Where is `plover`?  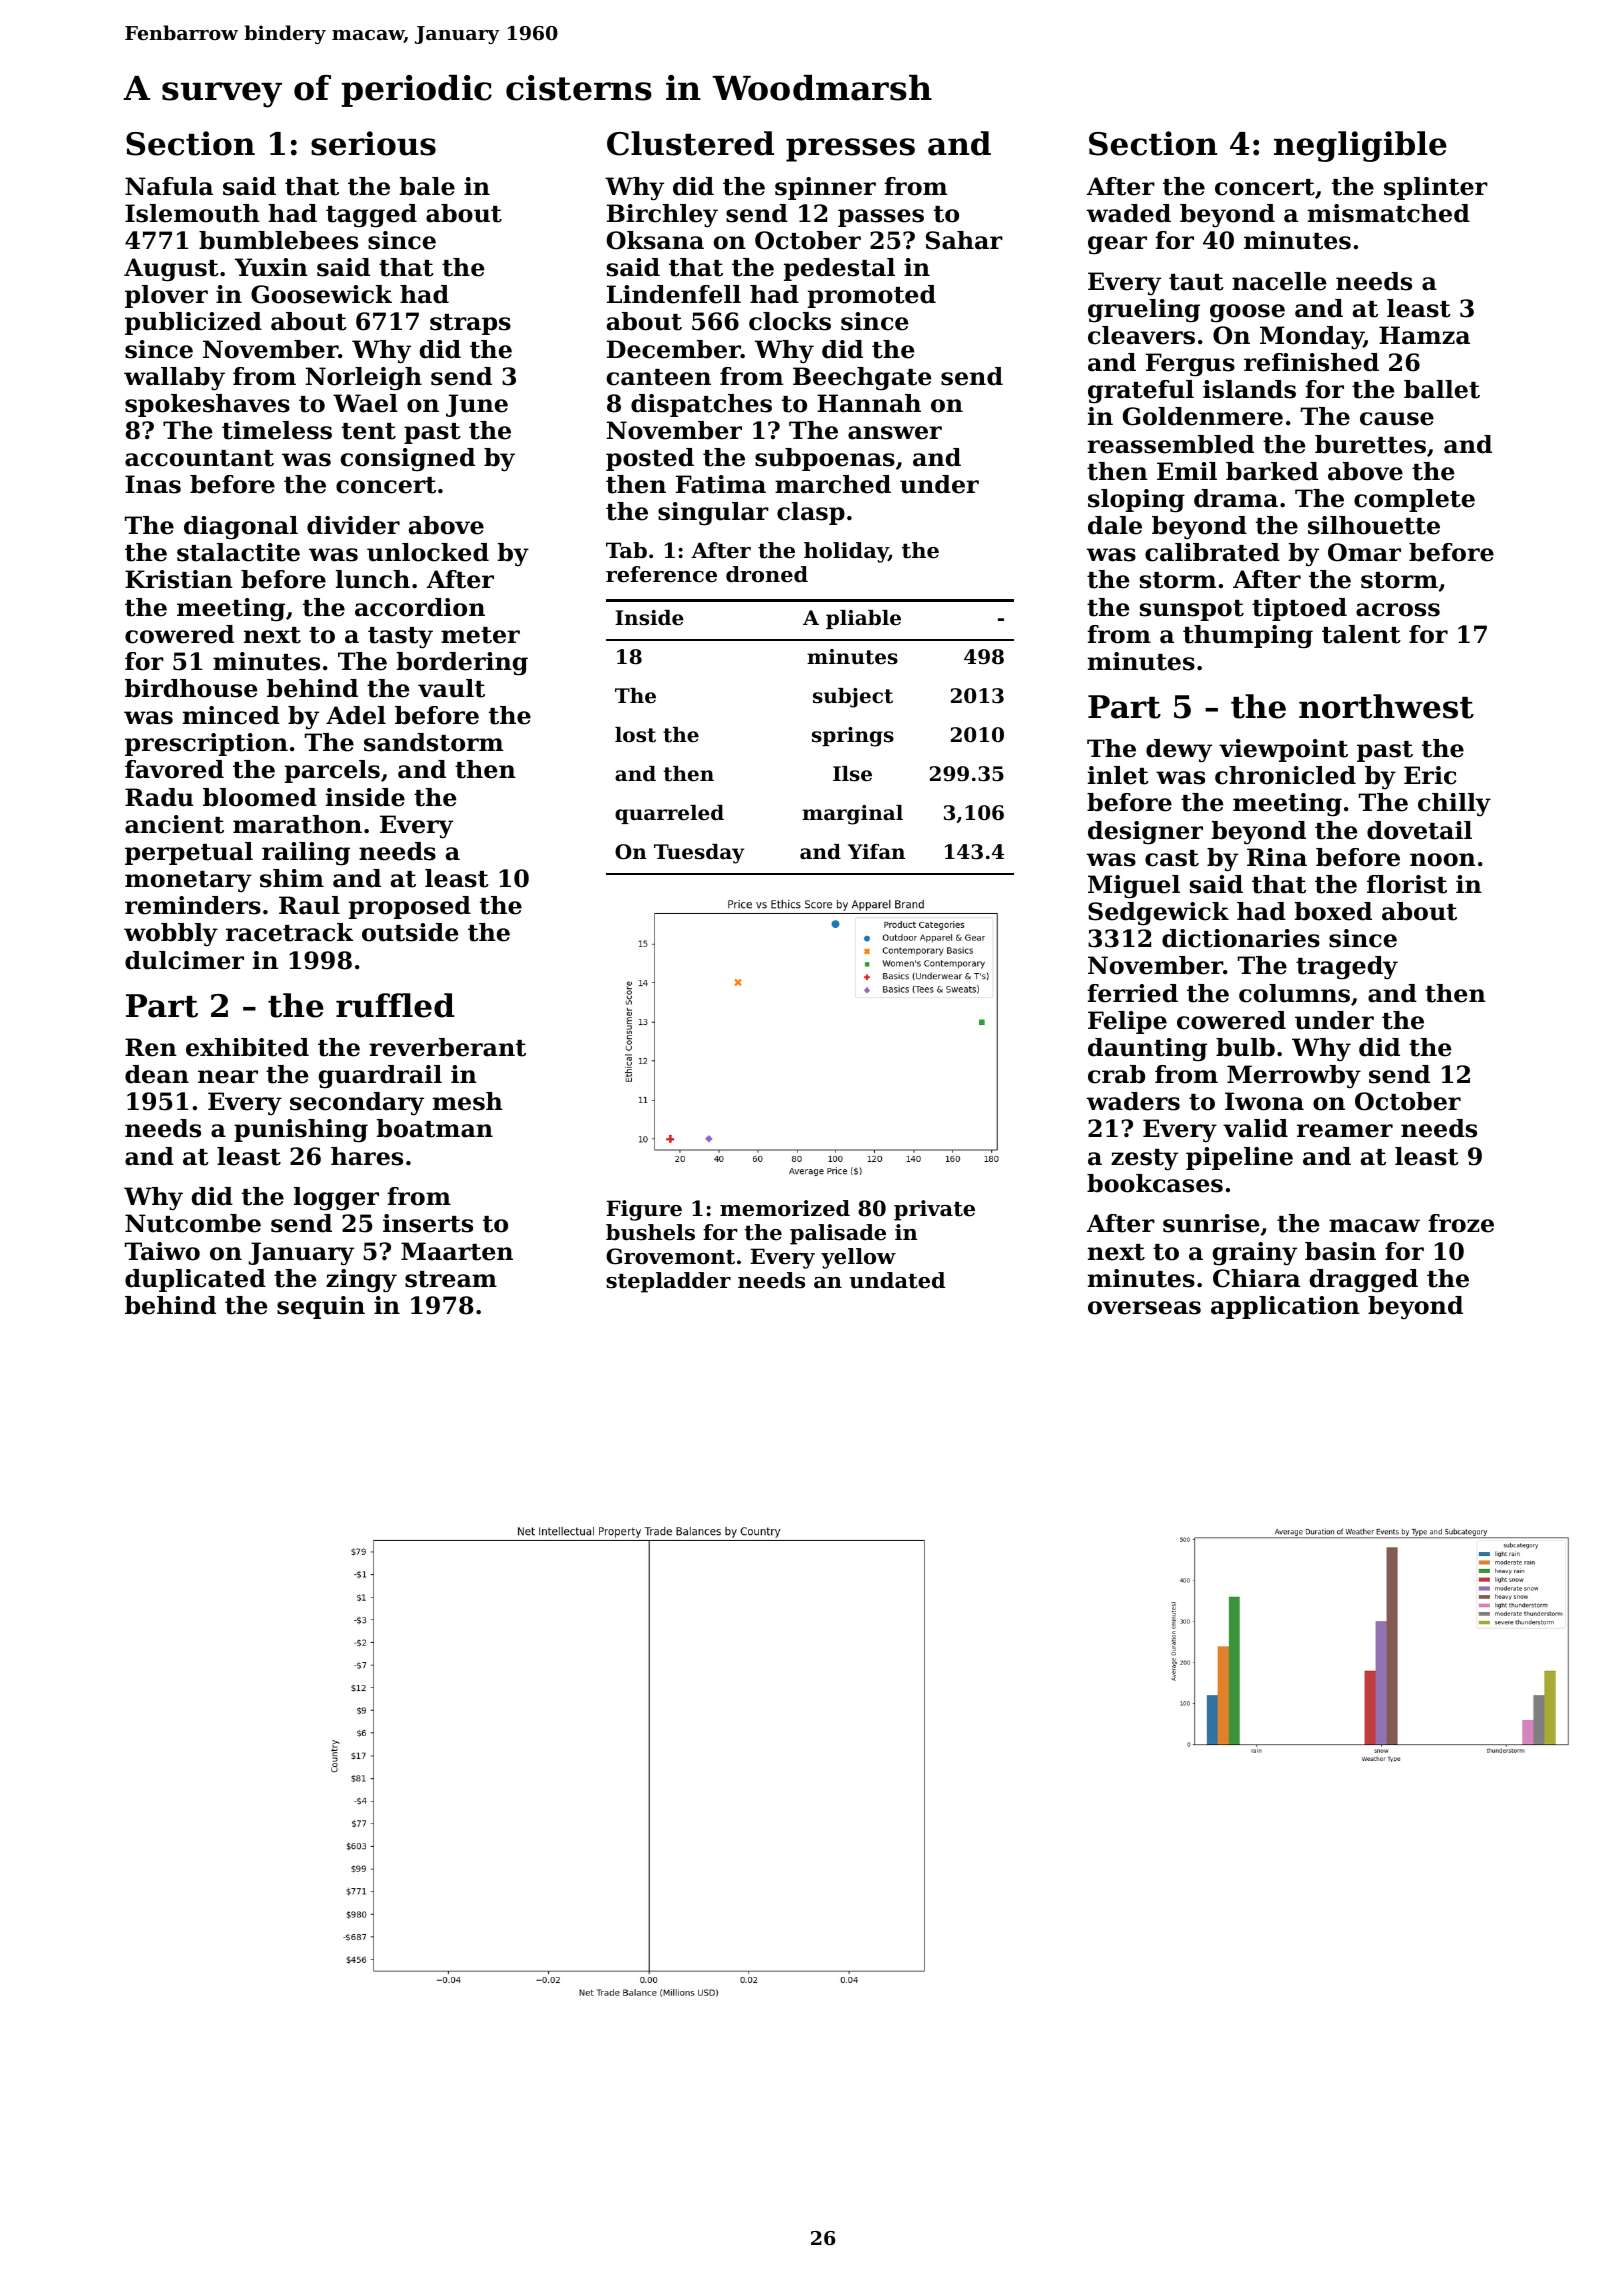 plover is located at coordinates (166, 296).
